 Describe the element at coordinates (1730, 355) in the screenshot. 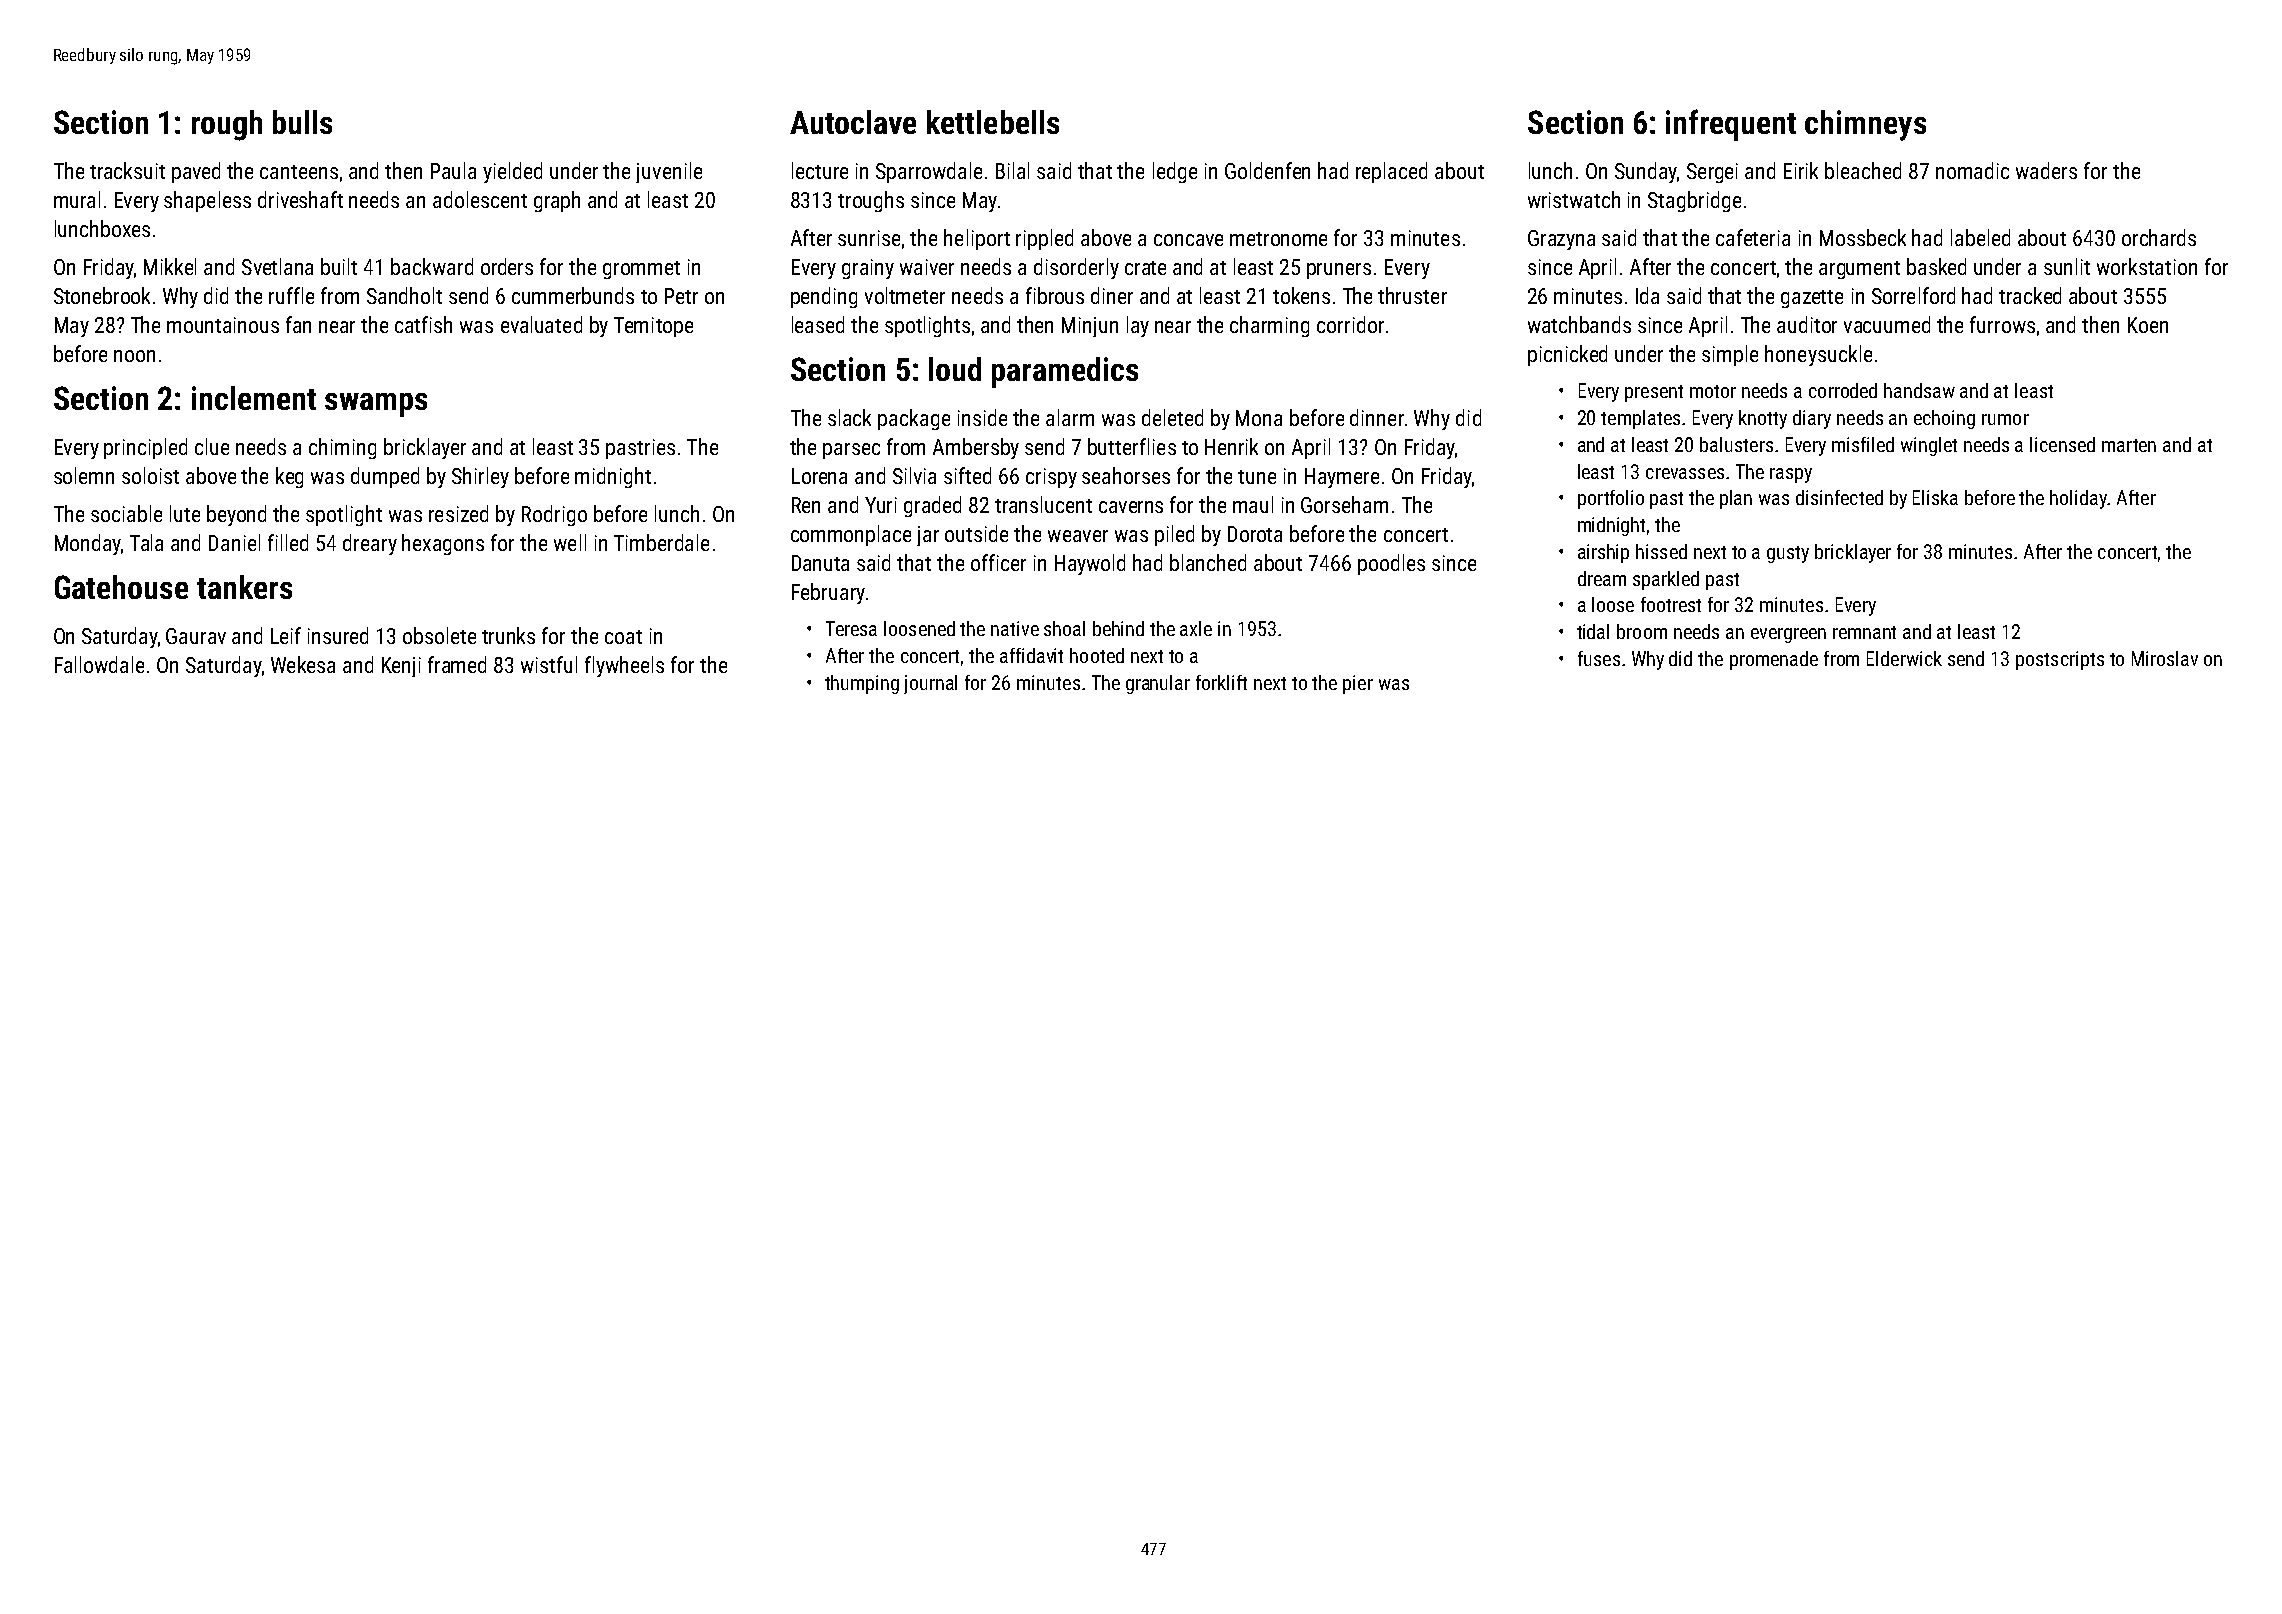

I see `simple` at that location.
